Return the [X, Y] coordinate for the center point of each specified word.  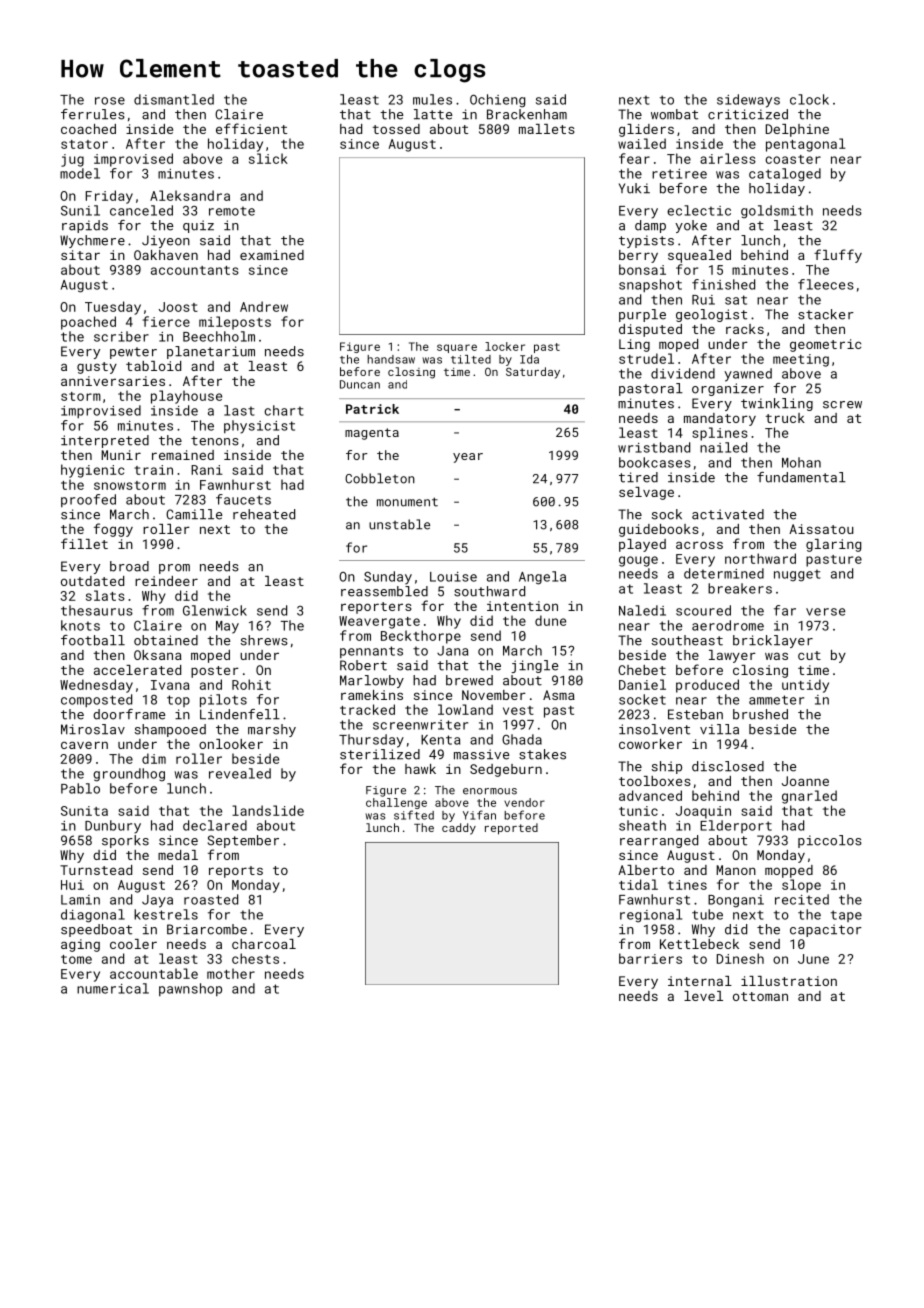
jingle [534, 666]
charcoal [264, 944]
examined [272, 255]
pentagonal [806, 145]
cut [809, 655]
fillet [84, 543]
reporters [376, 608]
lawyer [732, 656]
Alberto [646, 870]
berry [638, 256]
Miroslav [93, 729]
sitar [80, 255]
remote [232, 211]
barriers [650, 958]
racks [745, 329]
